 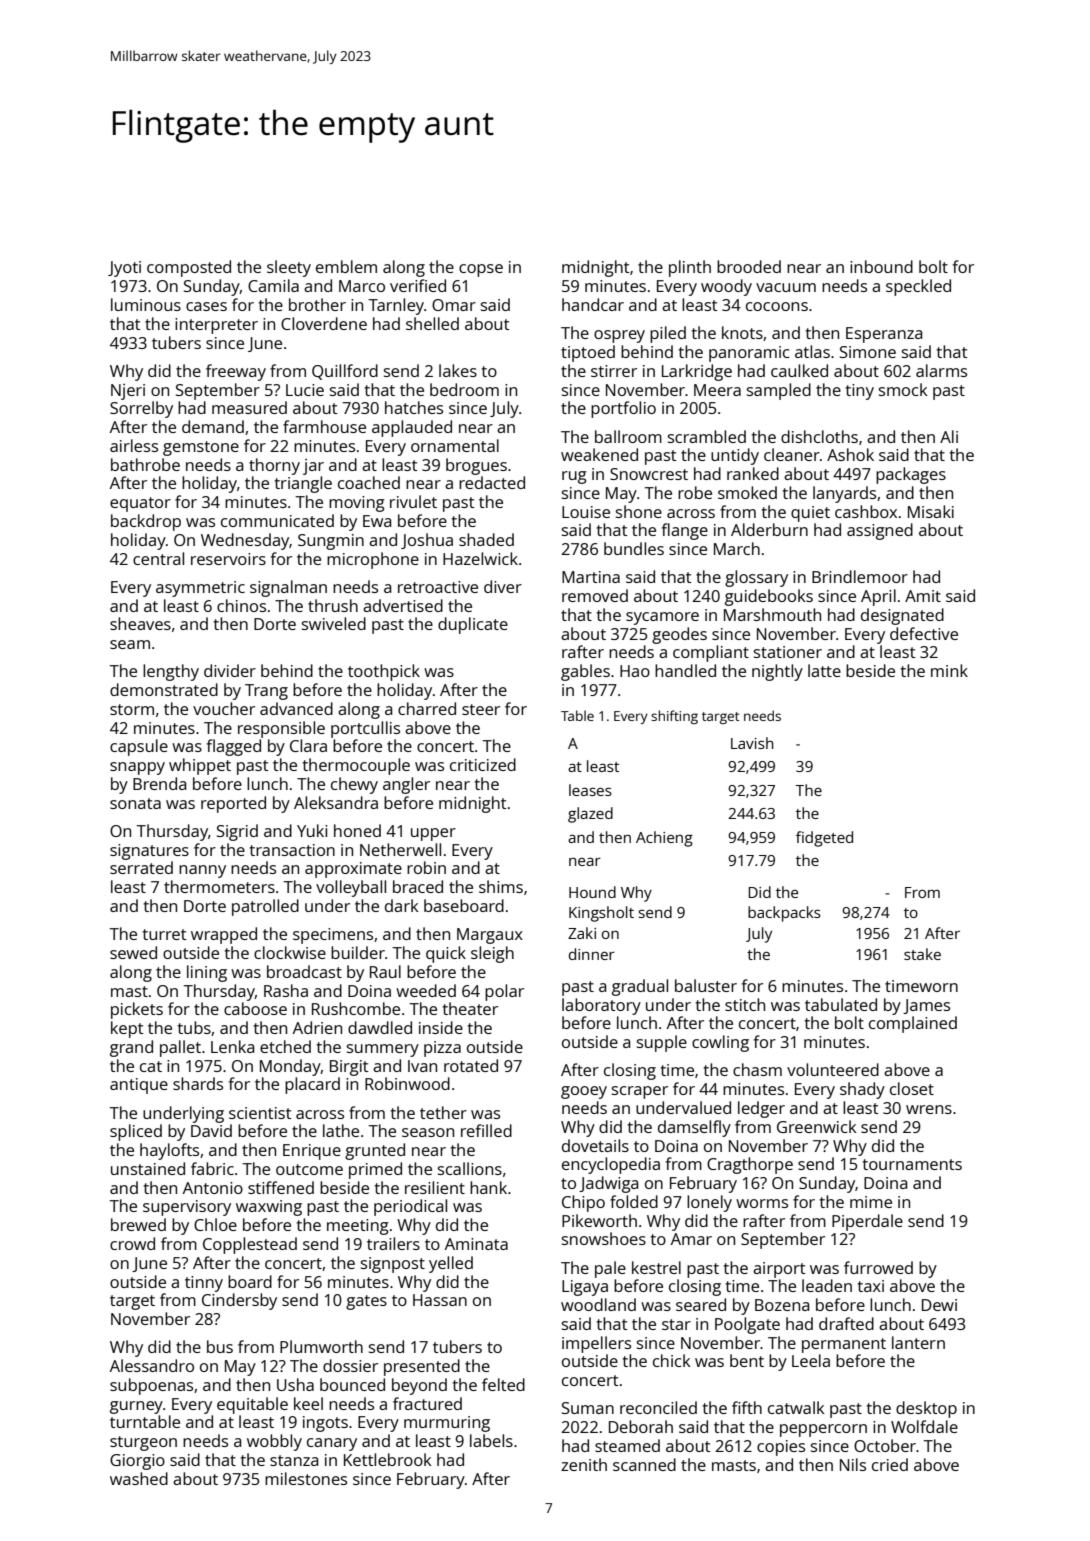 What do you see at coordinates (662, 1043) in the page?
I see `supple` at bounding box center [662, 1043].
